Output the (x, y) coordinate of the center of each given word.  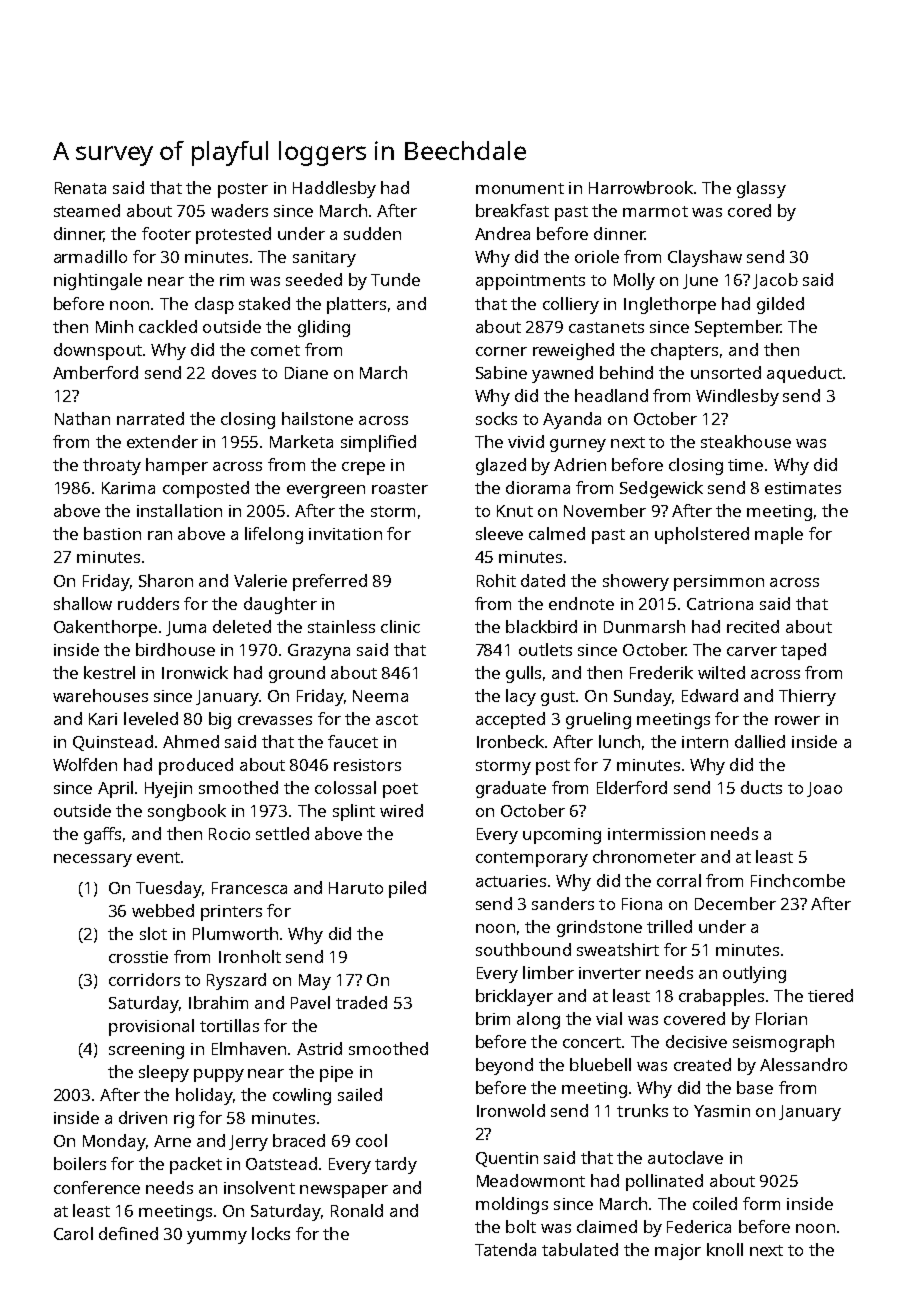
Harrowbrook (641, 187)
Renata (80, 188)
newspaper (344, 1191)
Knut (515, 511)
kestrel (109, 672)
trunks (642, 1110)
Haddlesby (334, 189)
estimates (803, 488)
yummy (217, 1237)
